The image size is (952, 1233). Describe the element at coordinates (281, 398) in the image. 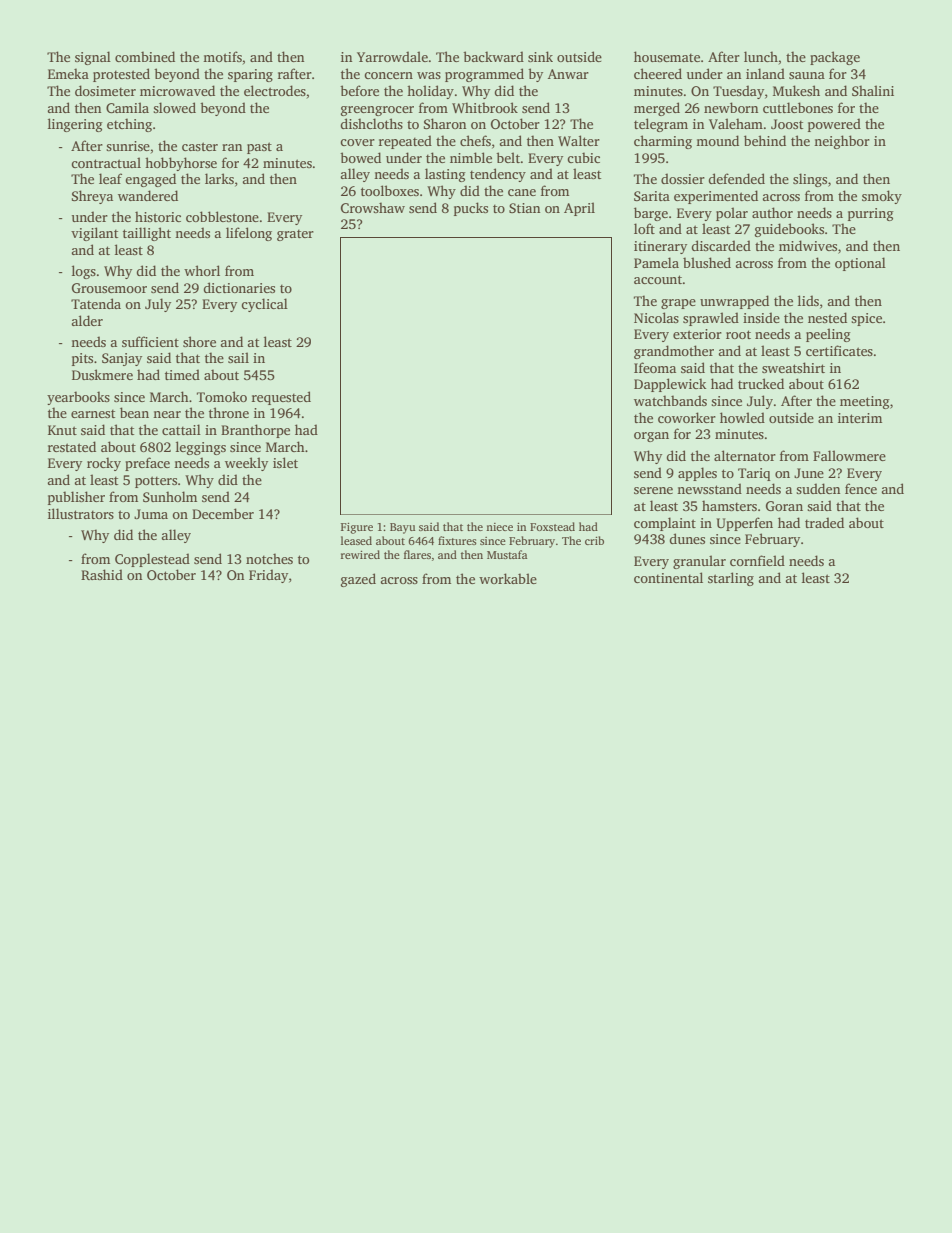

I see `requested` at that location.
